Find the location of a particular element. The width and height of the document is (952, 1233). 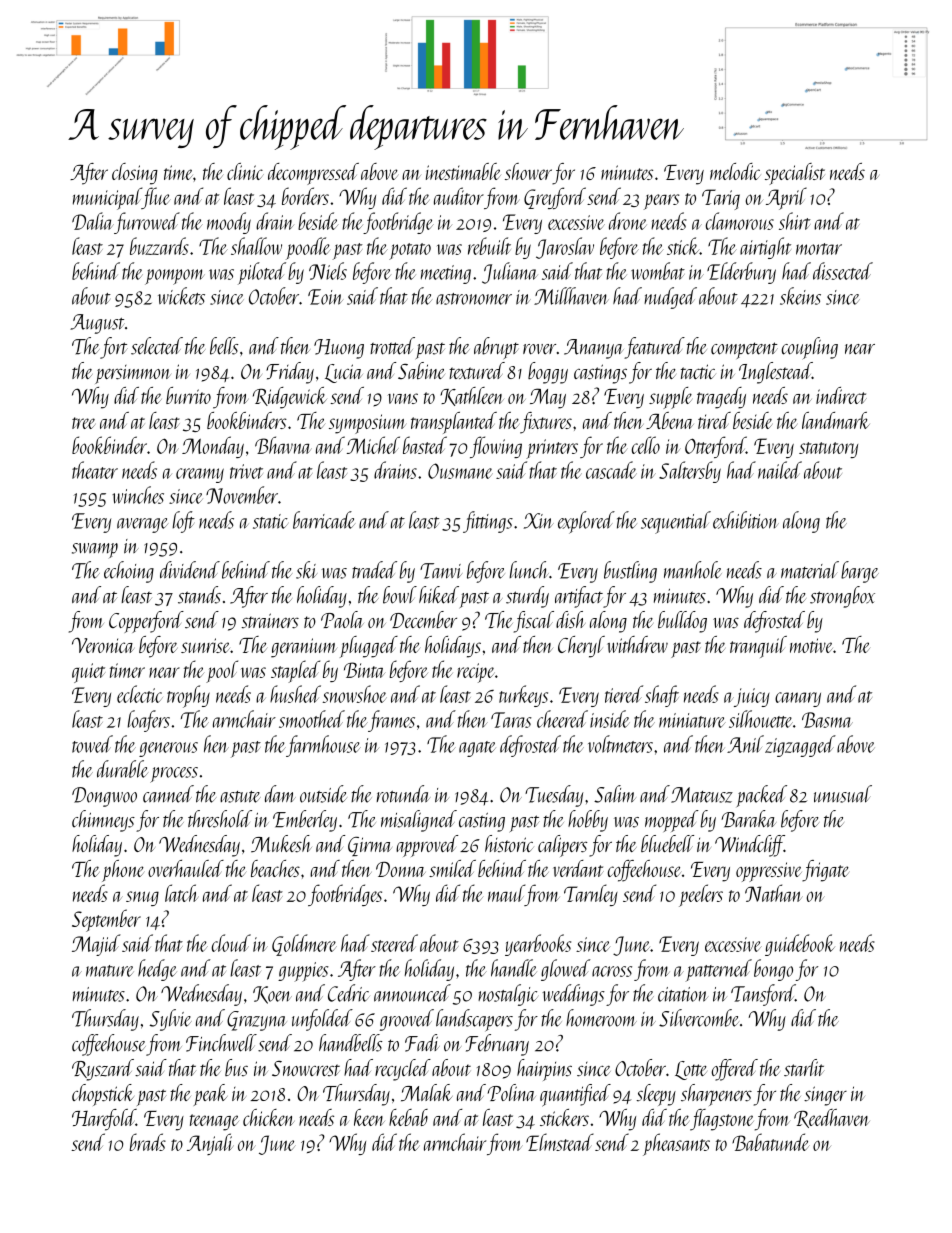

rebuilt is located at coordinates (489, 246).
